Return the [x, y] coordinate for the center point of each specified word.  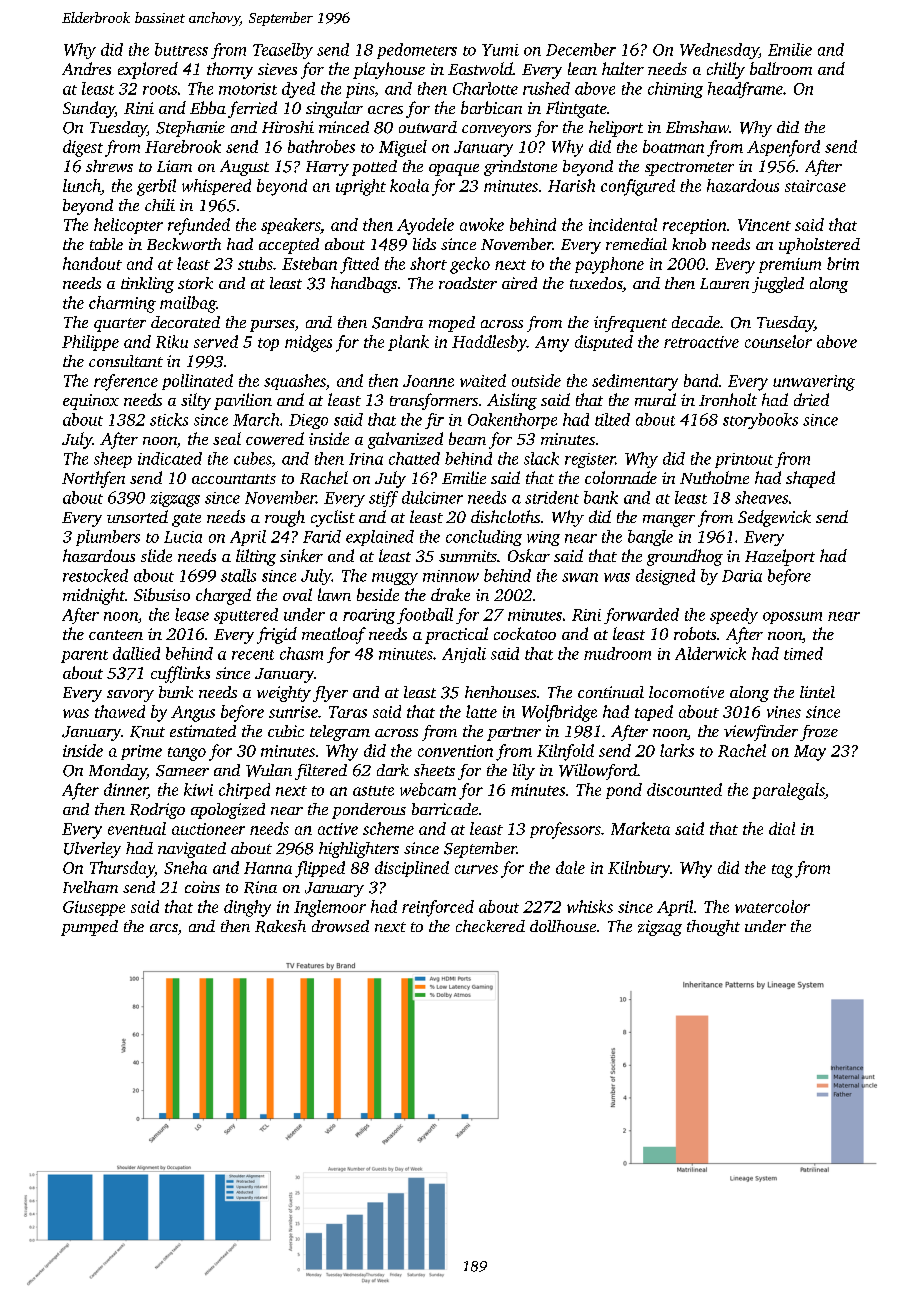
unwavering [814, 383]
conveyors [496, 131]
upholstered [819, 246]
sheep [113, 460]
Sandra [397, 322]
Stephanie [190, 129]
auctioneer [208, 829]
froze [819, 733]
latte [481, 711]
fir [434, 421]
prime [141, 752]
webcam [428, 789]
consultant [126, 361]
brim [843, 263]
